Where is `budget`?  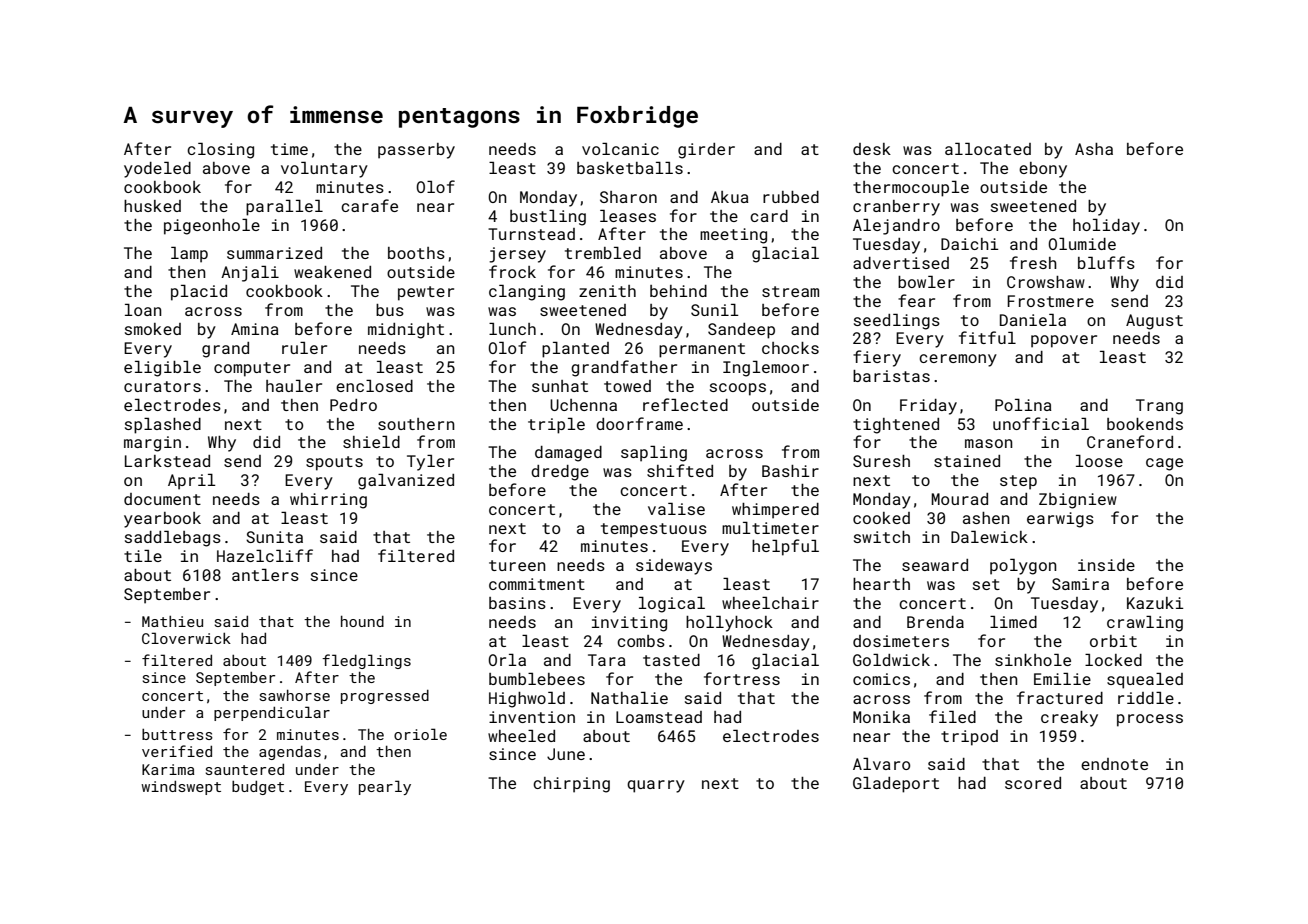 budget is located at coordinates (258, 788).
